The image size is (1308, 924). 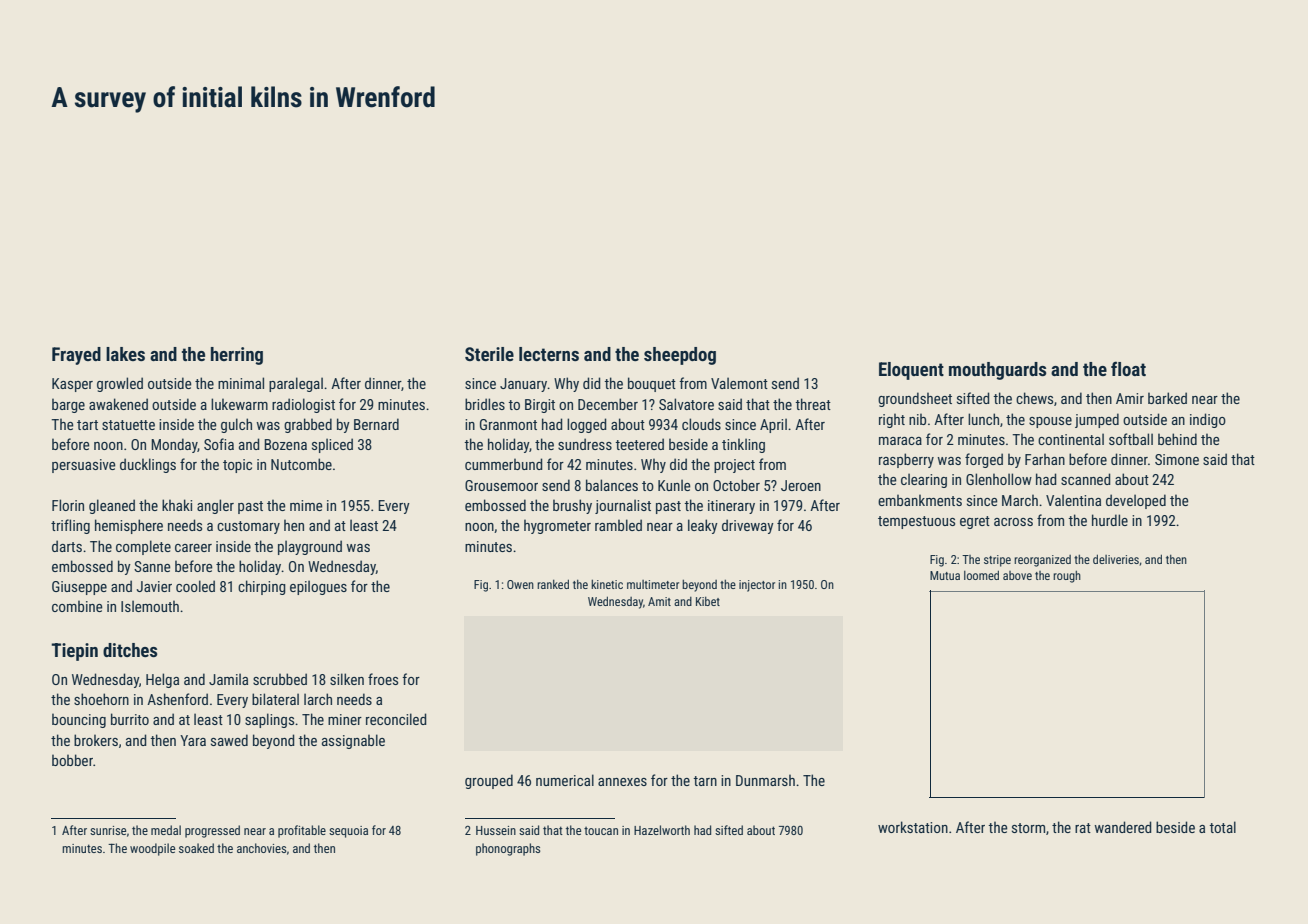 I want to click on phonographs, so click(x=508, y=849).
